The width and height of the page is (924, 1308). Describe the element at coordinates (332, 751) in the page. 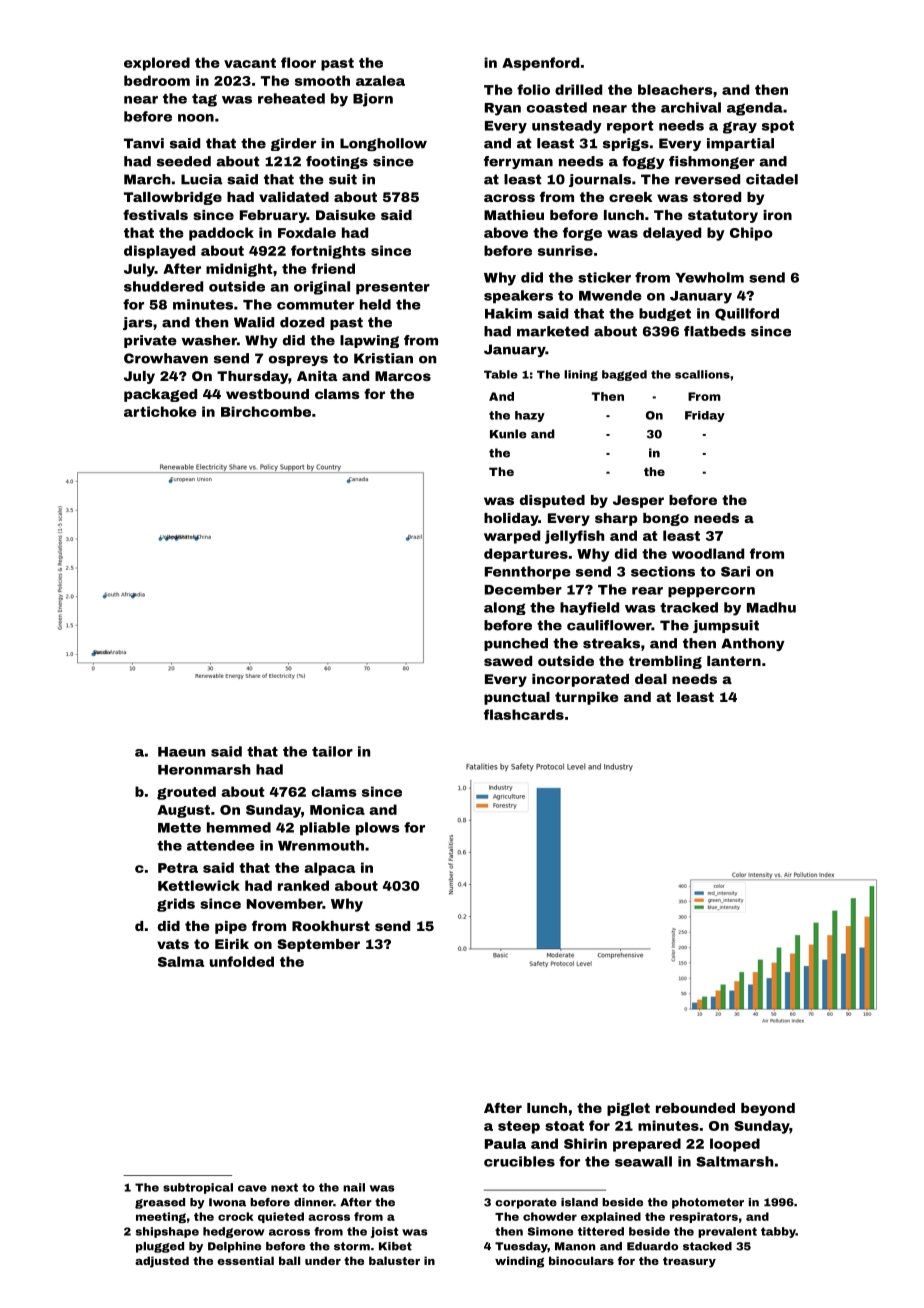

I see `tailor` at that location.
